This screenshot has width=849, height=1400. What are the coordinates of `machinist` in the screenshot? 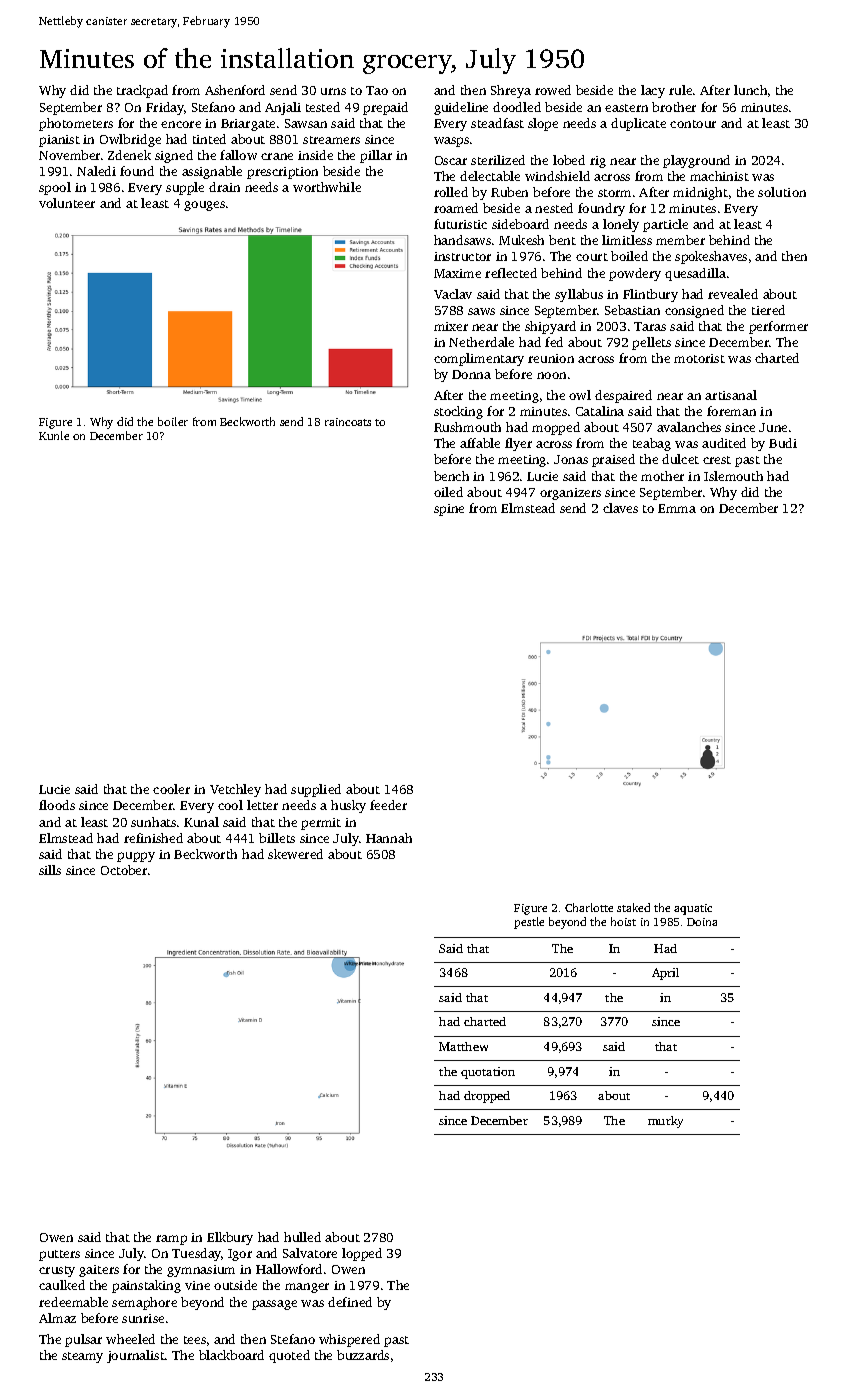 It's located at (719, 176).
